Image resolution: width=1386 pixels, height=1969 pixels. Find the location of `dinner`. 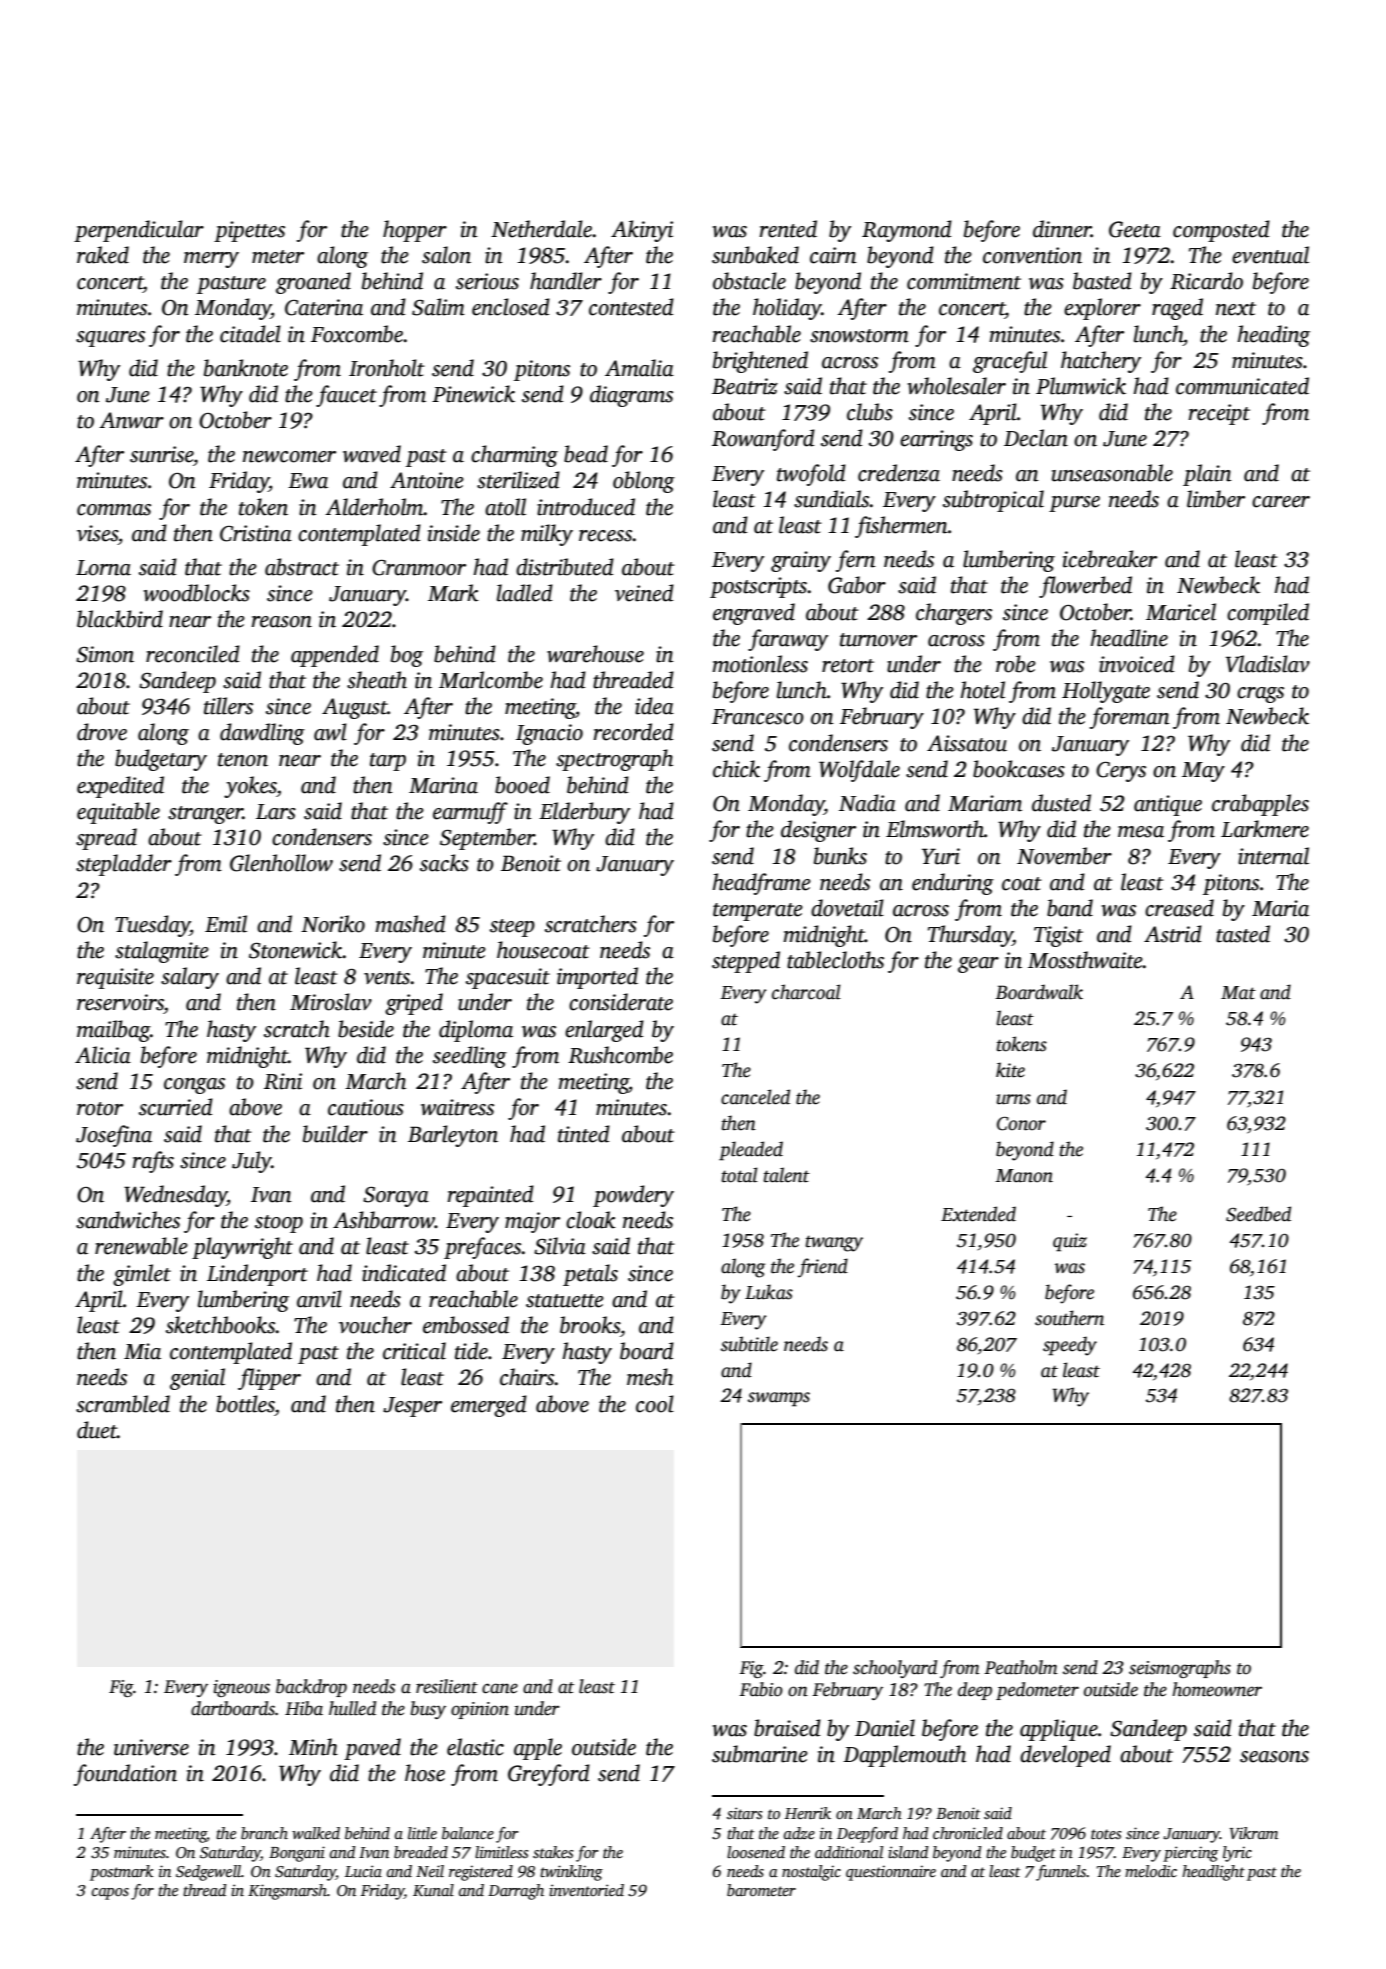

dinner is located at coordinates (1062, 229).
